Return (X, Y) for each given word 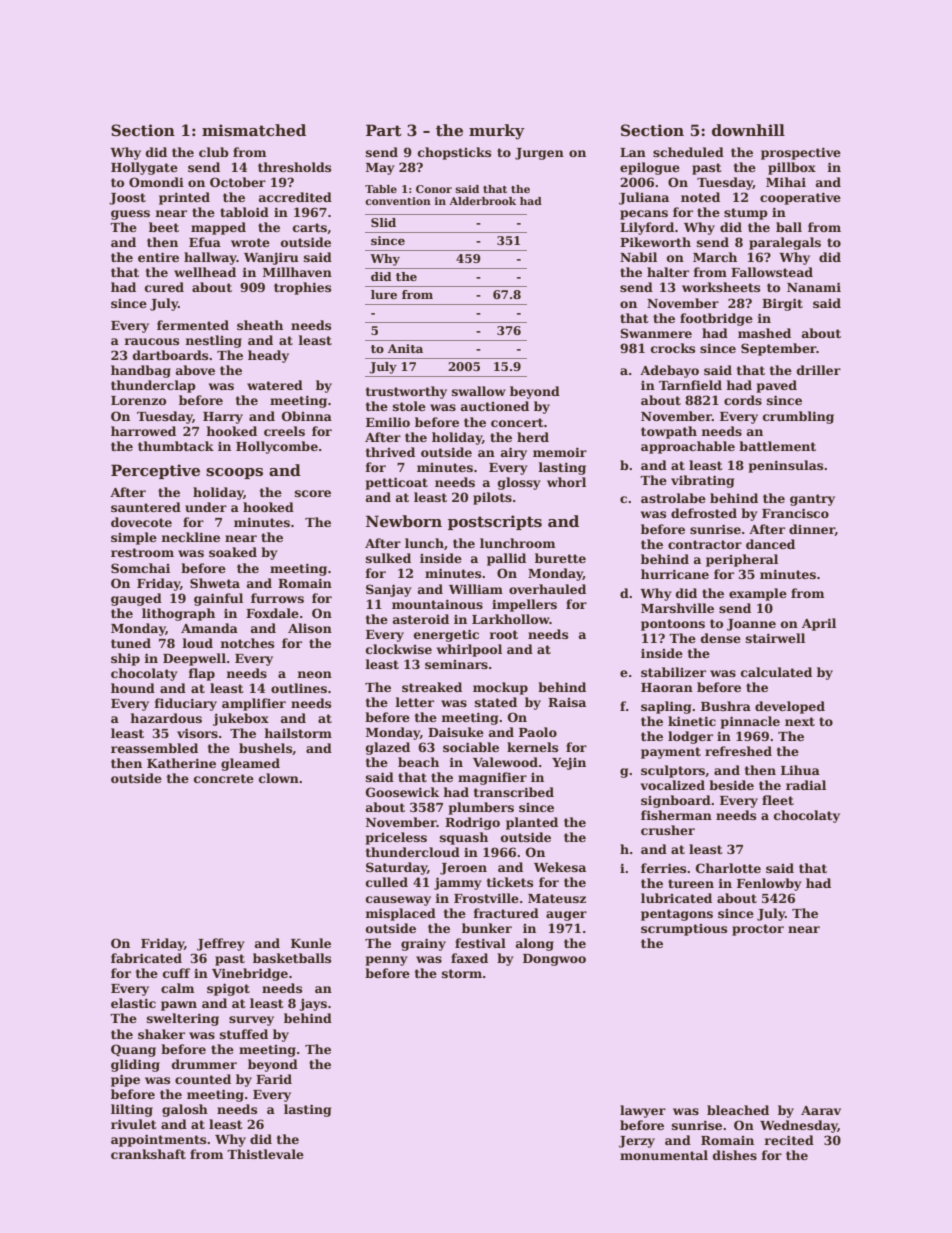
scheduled (688, 152)
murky (497, 132)
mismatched (254, 130)
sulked (388, 558)
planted (532, 823)
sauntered (146, 507)
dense (721, 638)
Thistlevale (265, 1154)
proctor (758, 930)
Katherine (181, 763)
